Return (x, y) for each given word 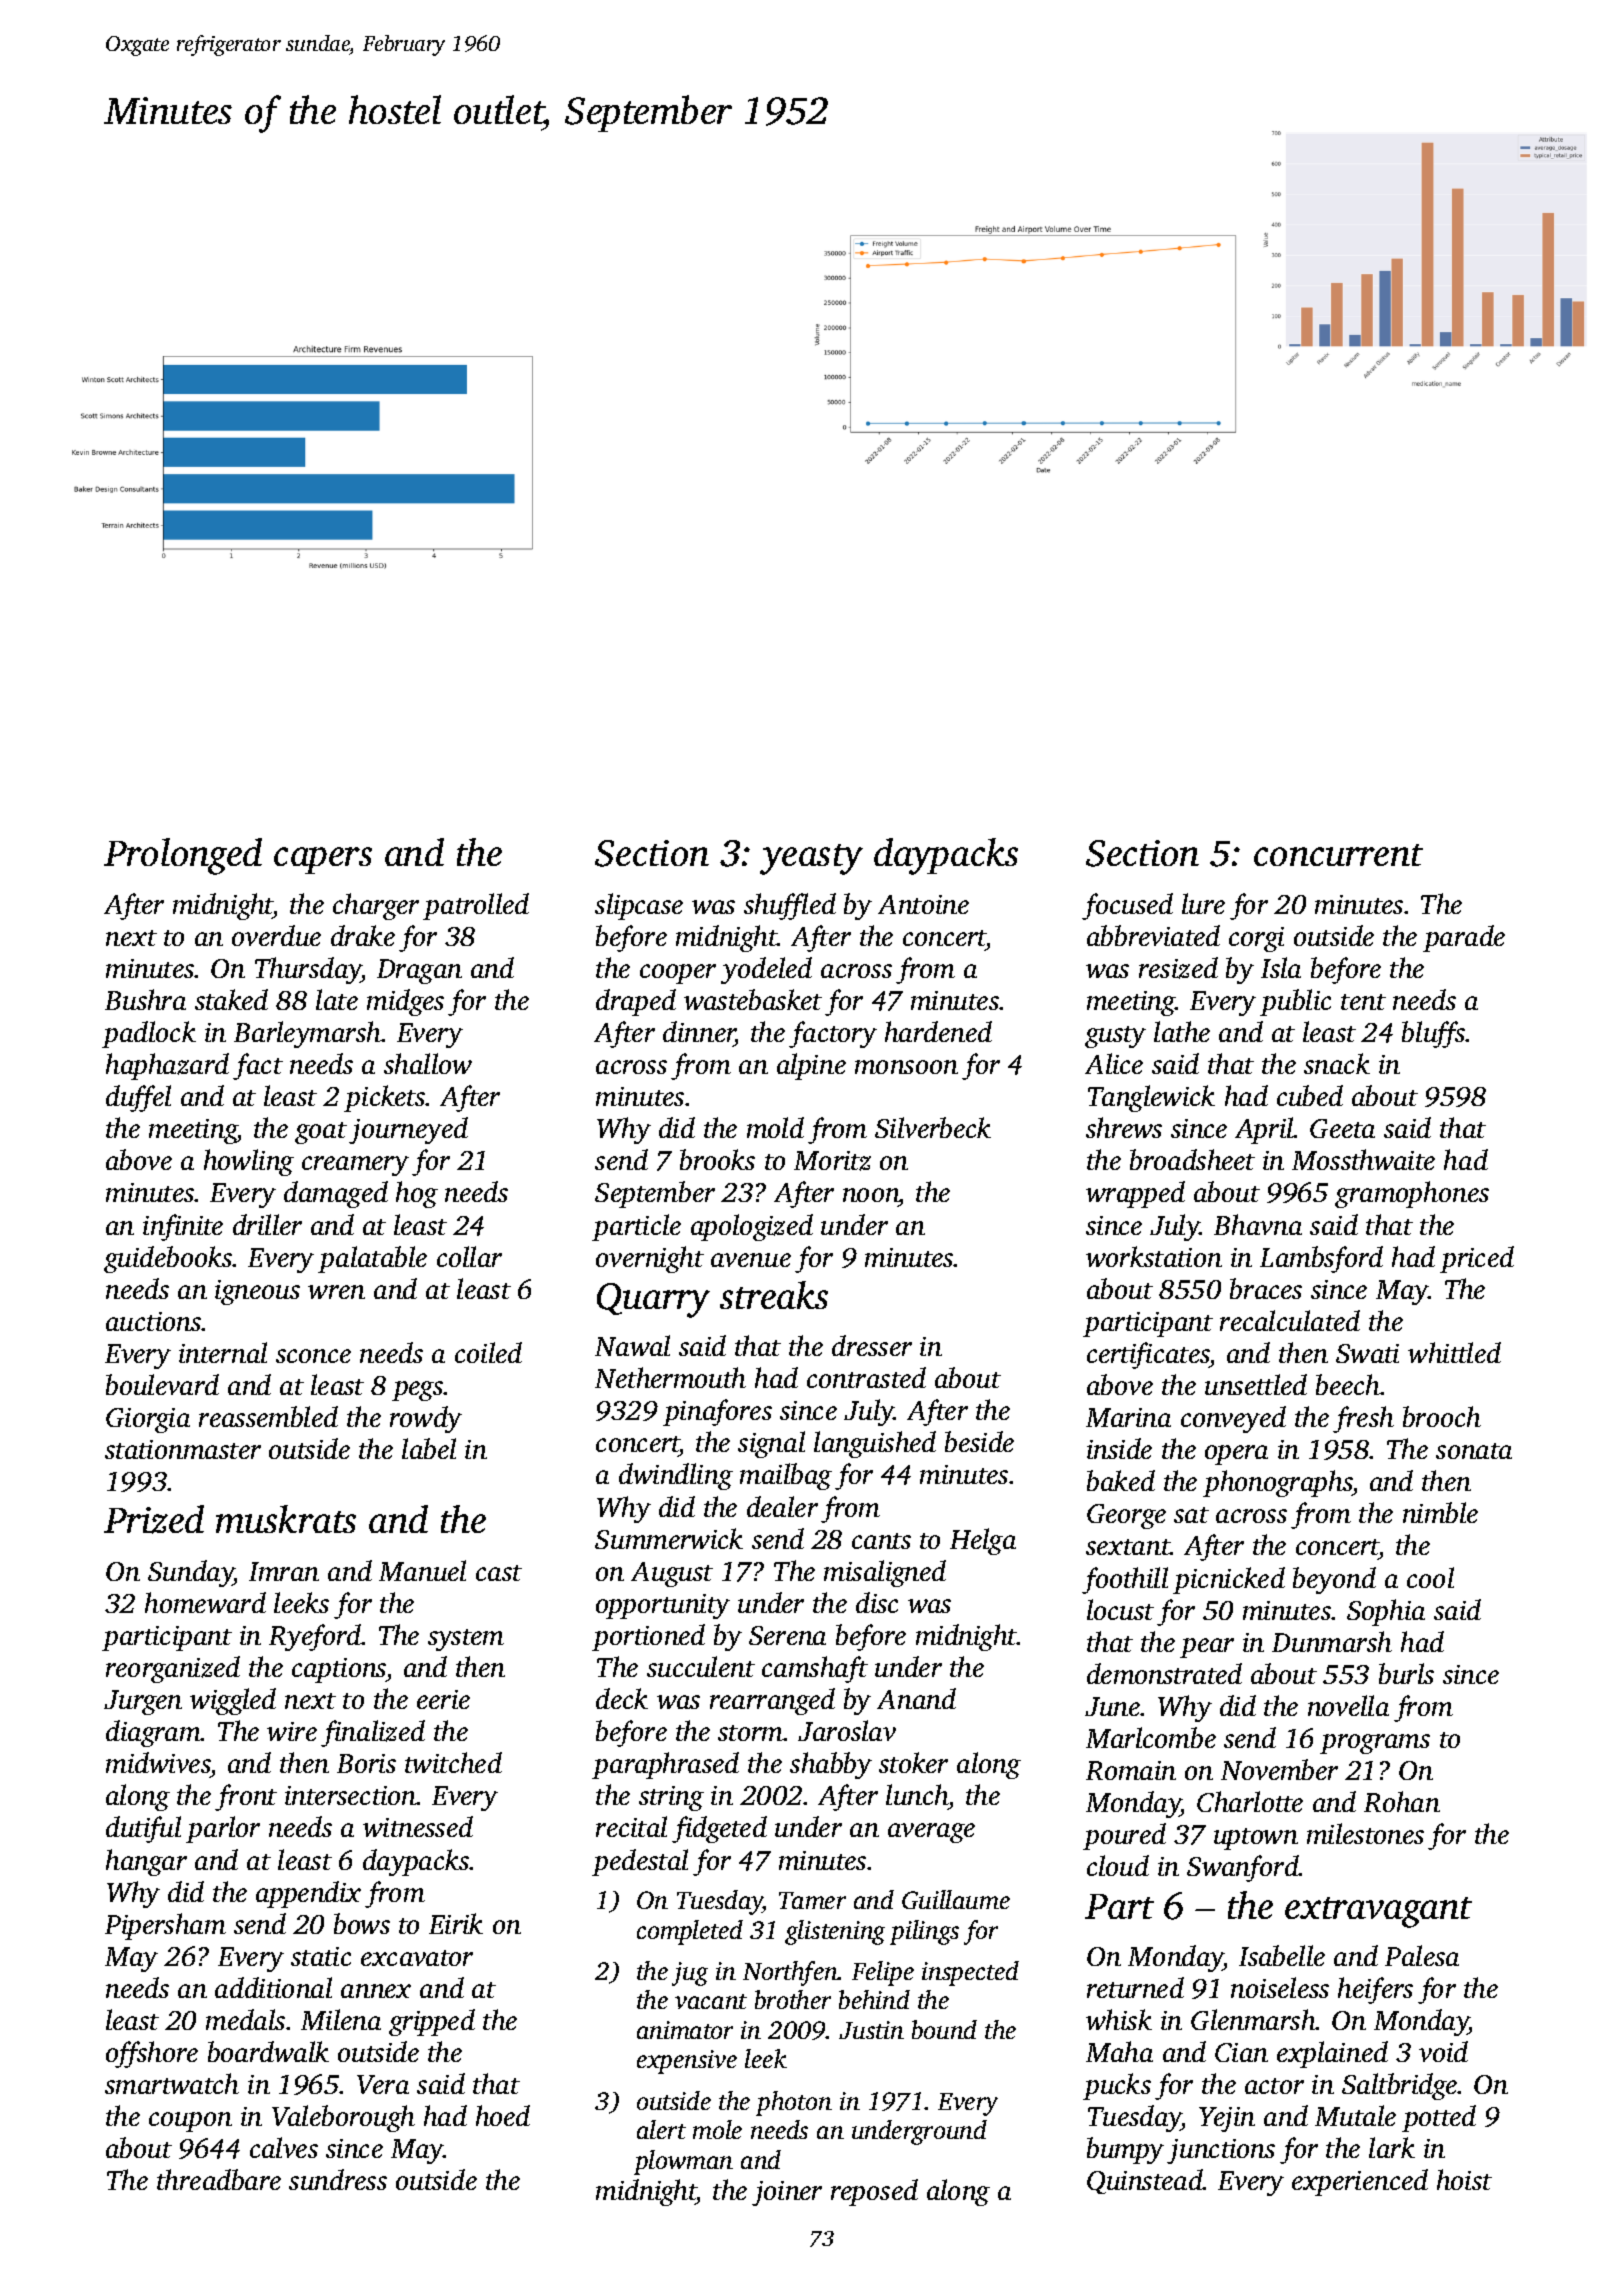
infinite (183, 1227)
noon (871, 1197)
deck (622, 1698)
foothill (1125, 1580)
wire (292, 1731)
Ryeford (315, 1637)
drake (363, 935)
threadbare (219, 2179)
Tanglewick (1151, 1098)
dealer (782, 1506)
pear (1207, 1648)
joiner (787, 2193)
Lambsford (1321, 1259)
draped (636, 1002)
